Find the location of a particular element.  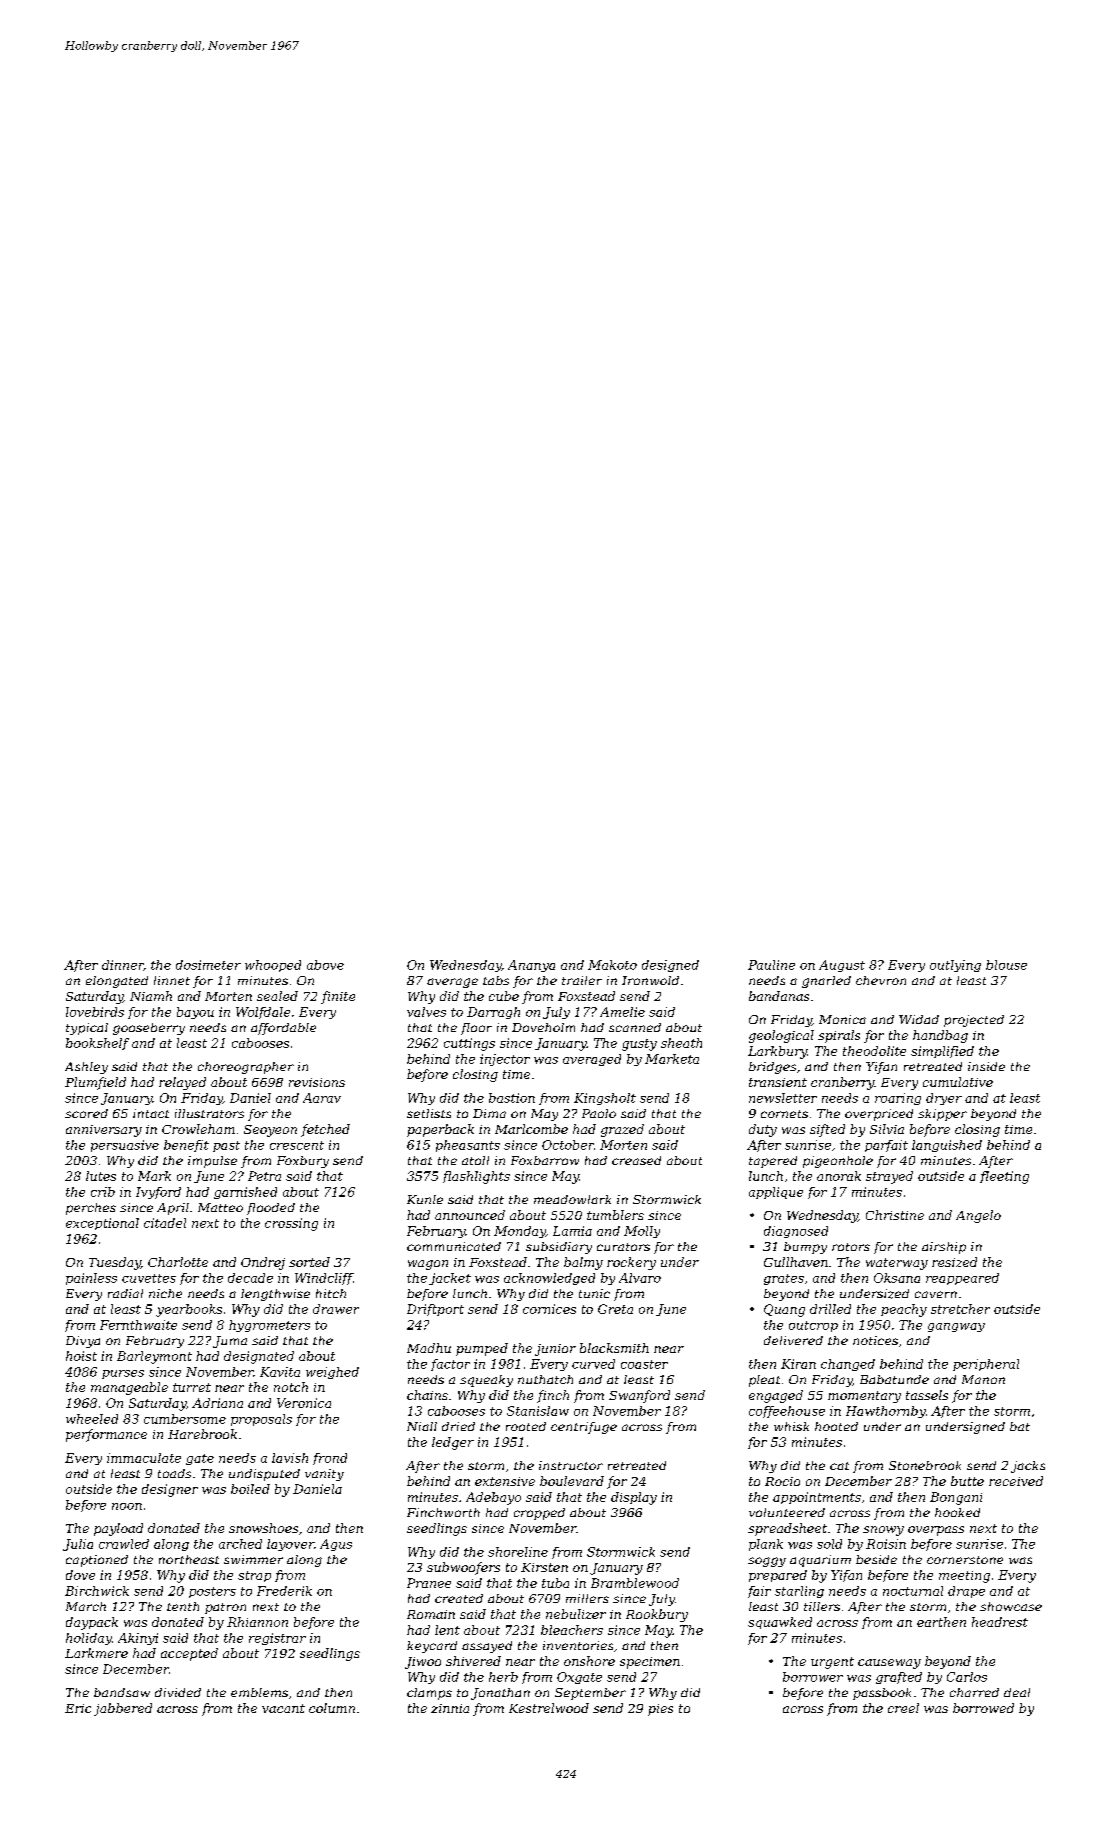

setlists is located at coordinates (429, 1113).
